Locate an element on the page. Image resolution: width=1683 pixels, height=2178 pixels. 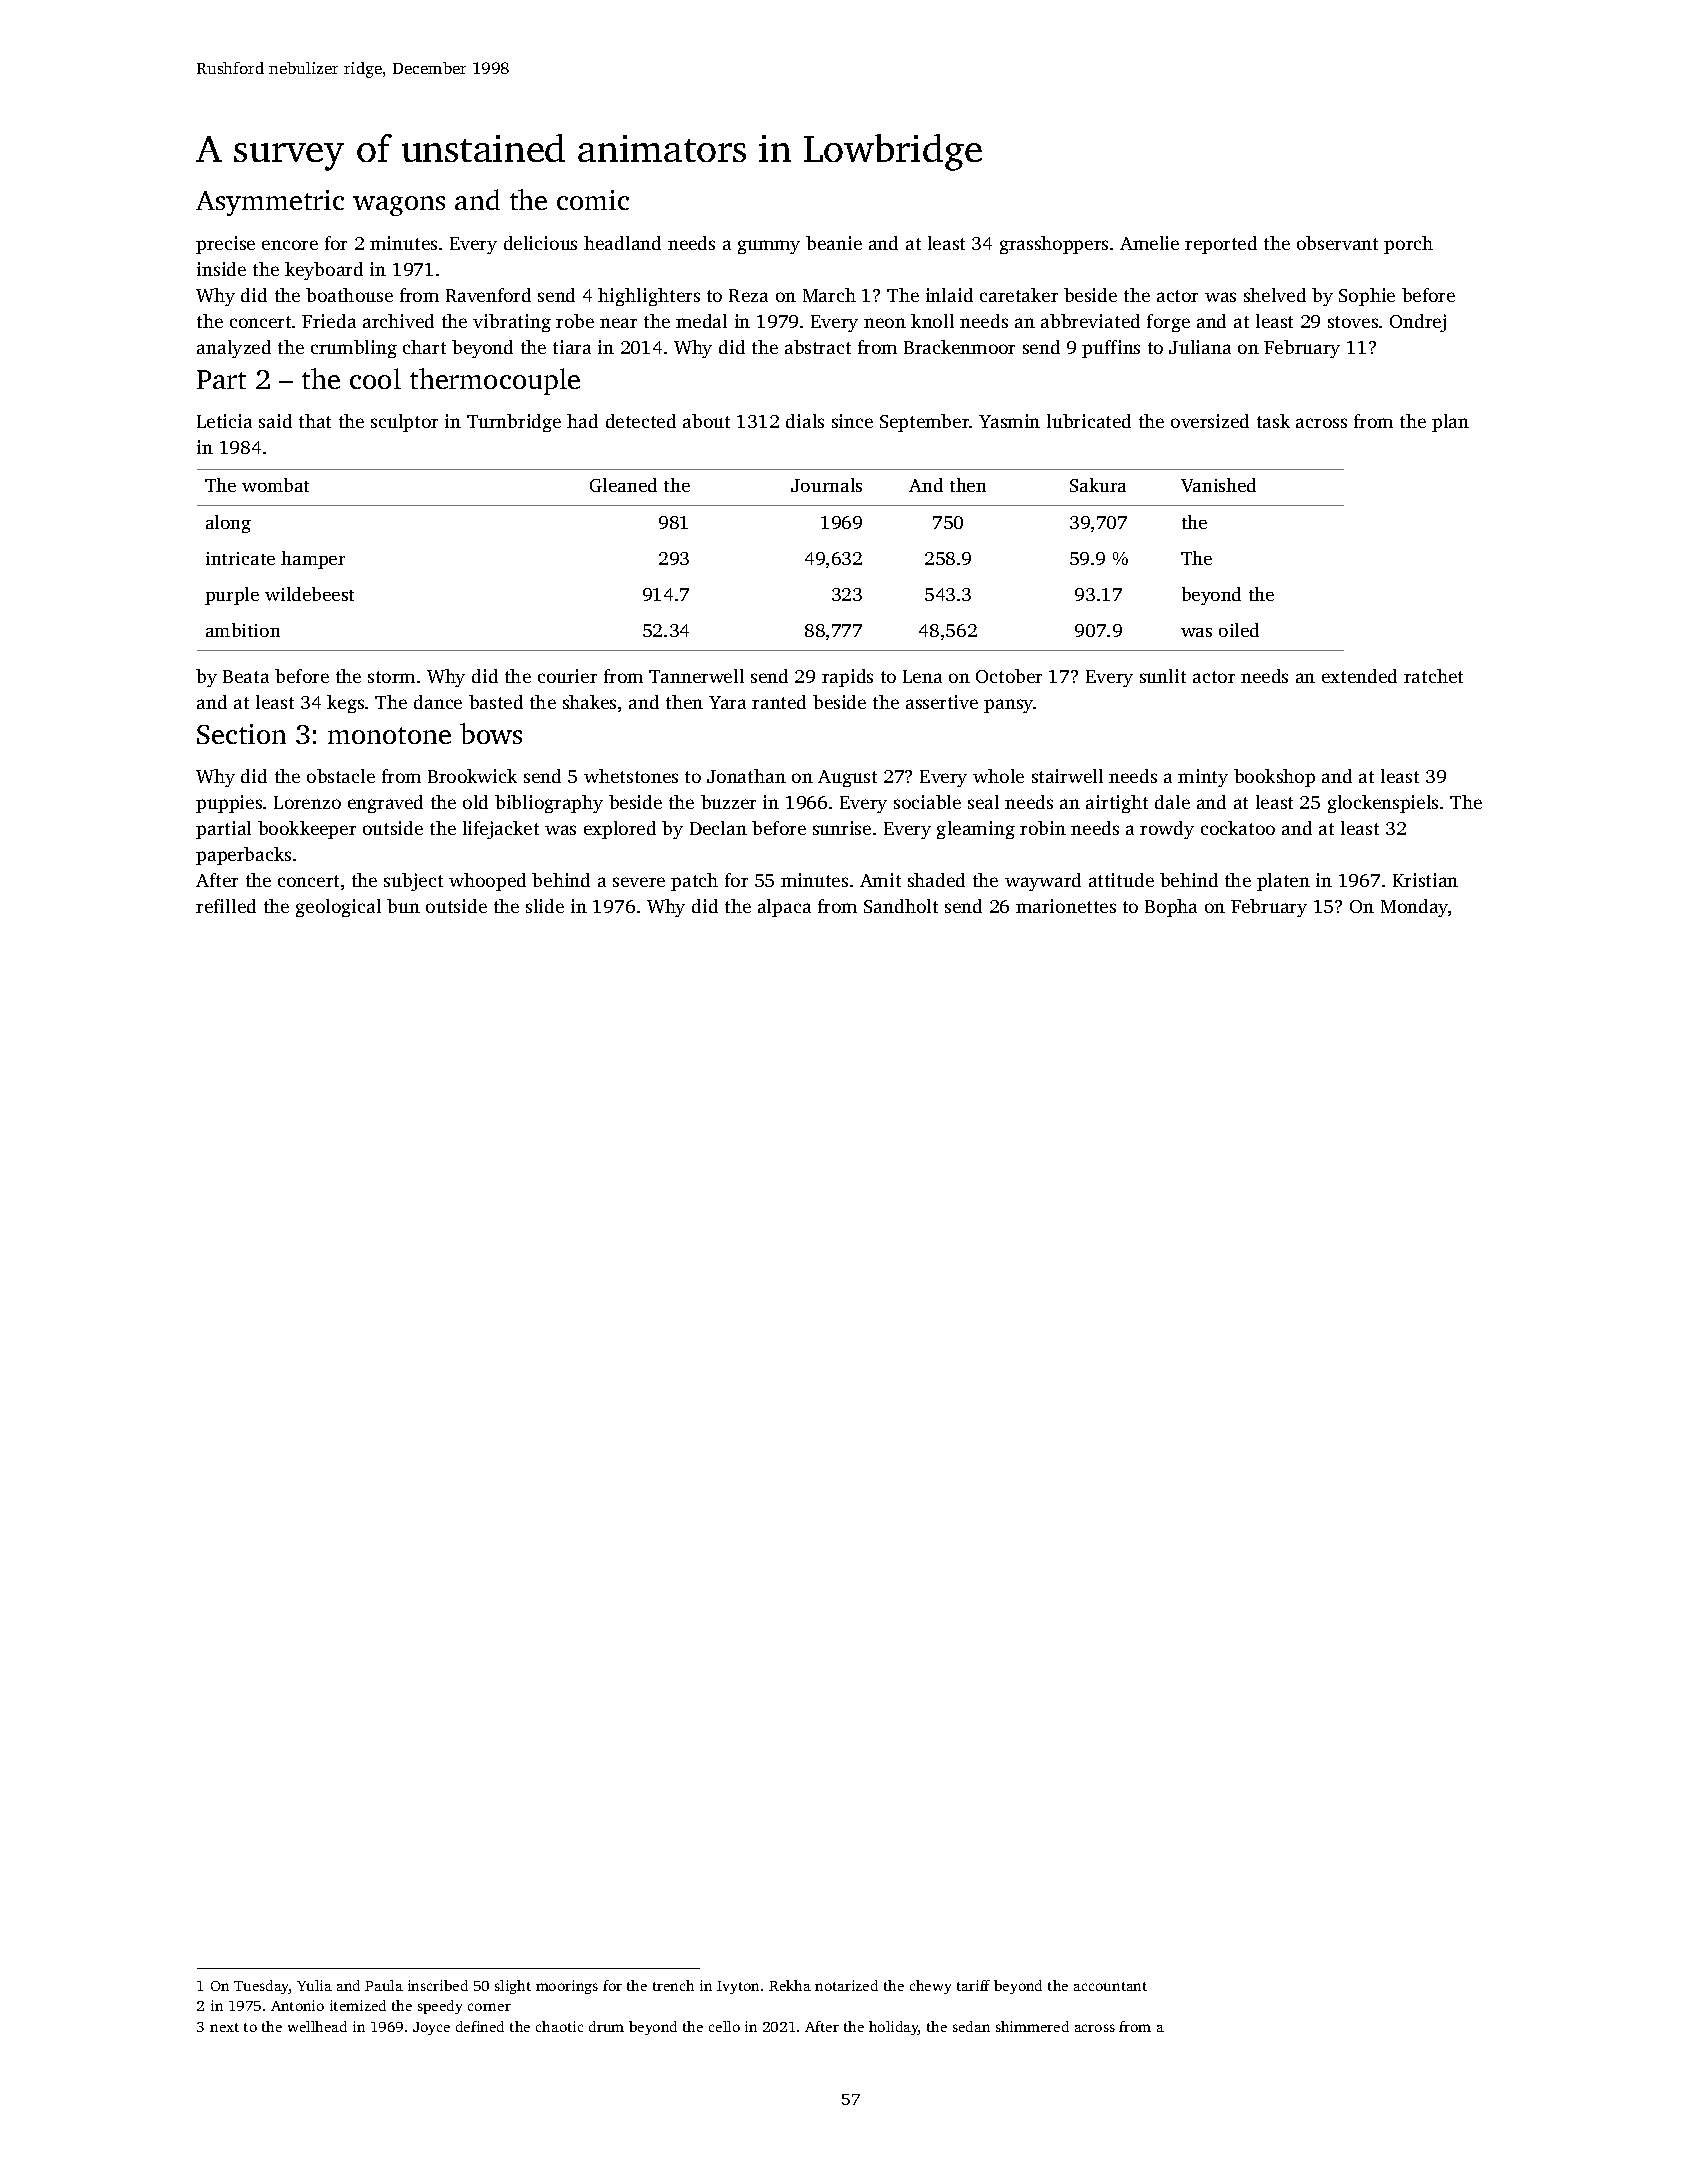
geological is located at coordinates (338, 908).
